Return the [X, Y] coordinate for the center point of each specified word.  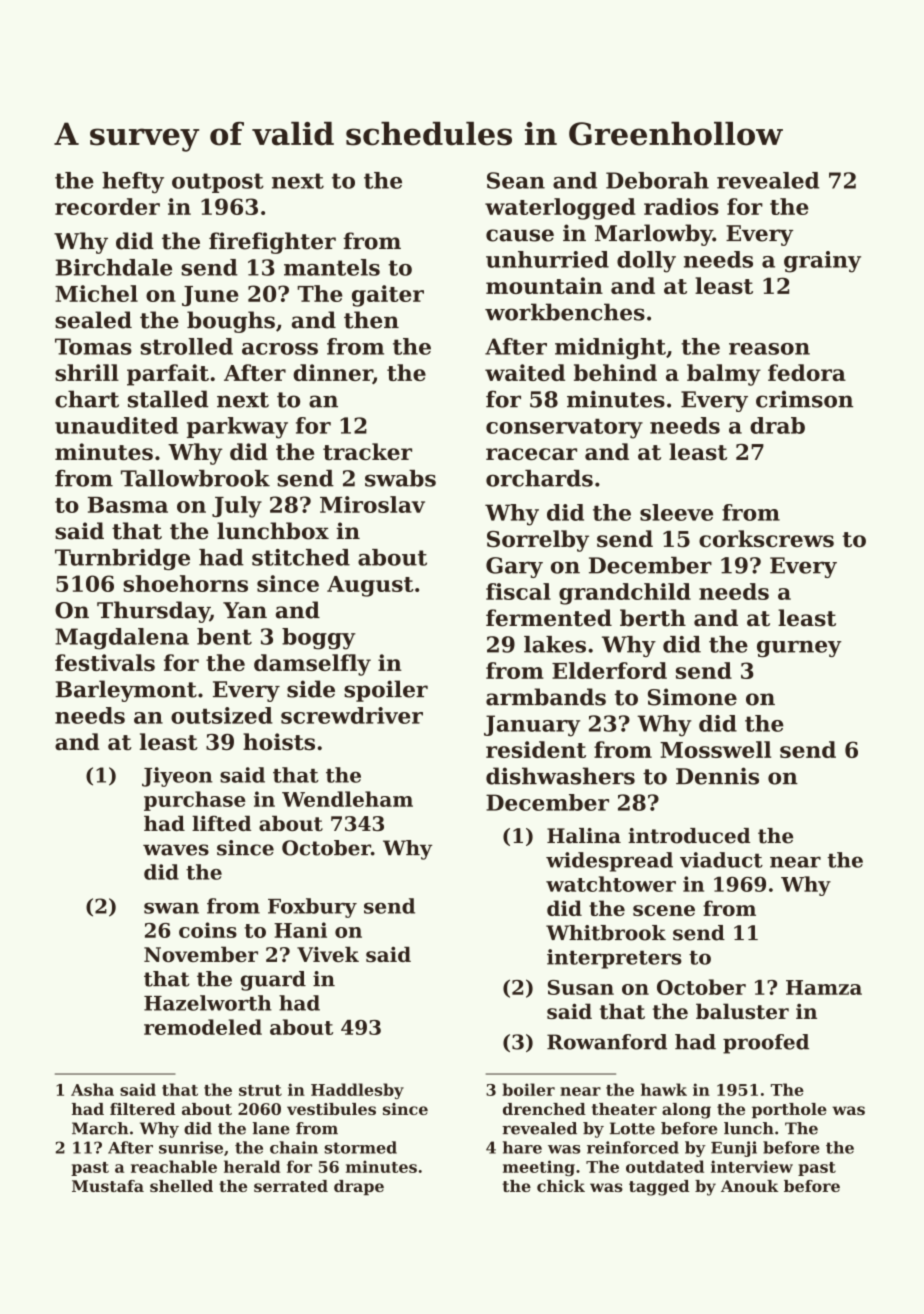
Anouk [750, 1186]
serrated [291, 1186]
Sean [516, 180]
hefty [133, 183]
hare [522, 1147]
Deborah [657, 180]
